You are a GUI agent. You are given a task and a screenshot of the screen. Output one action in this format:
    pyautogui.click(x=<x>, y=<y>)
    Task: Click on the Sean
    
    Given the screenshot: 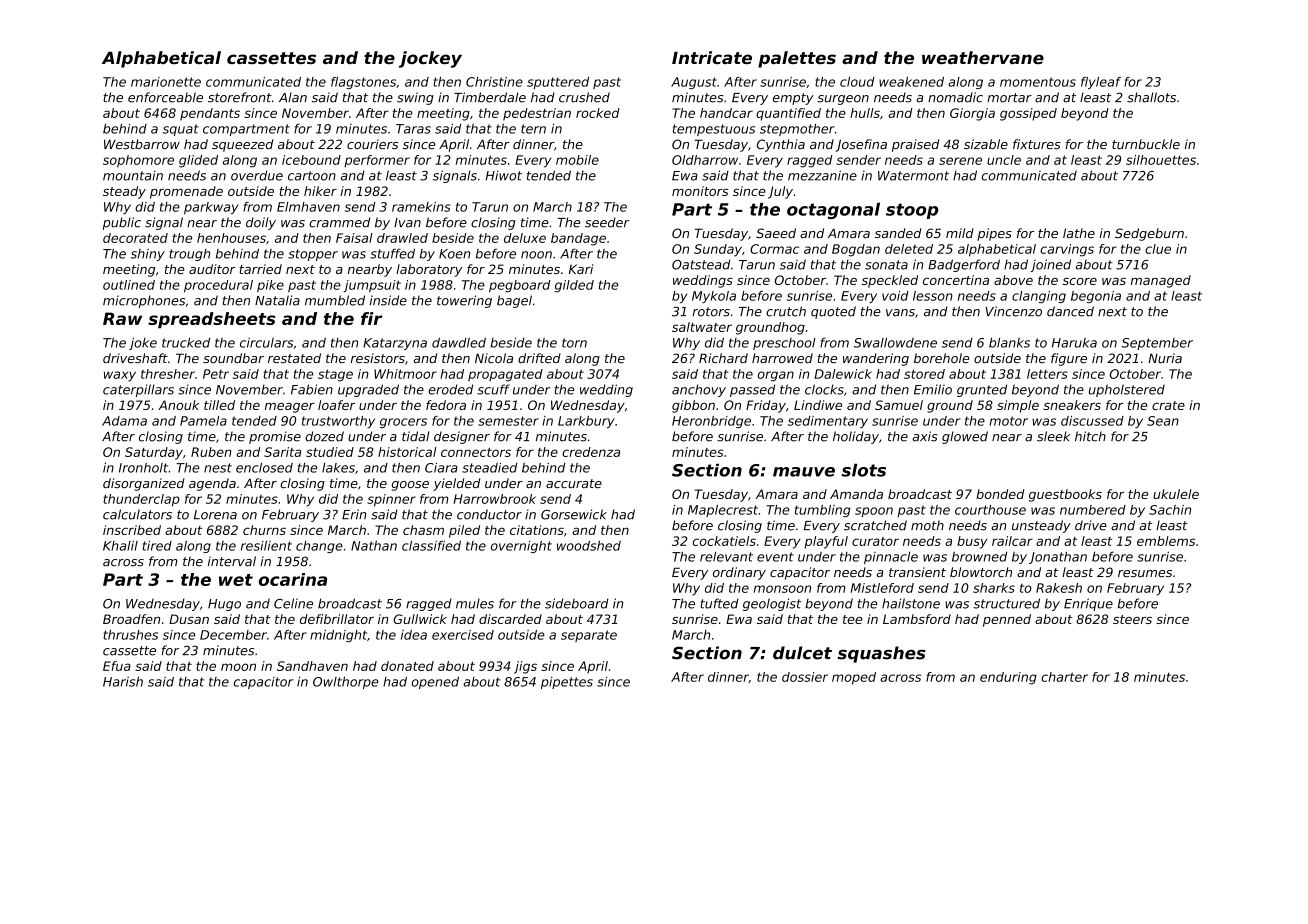 What is the action you would take?
    pyautogui.click(x=1163, y=421)
